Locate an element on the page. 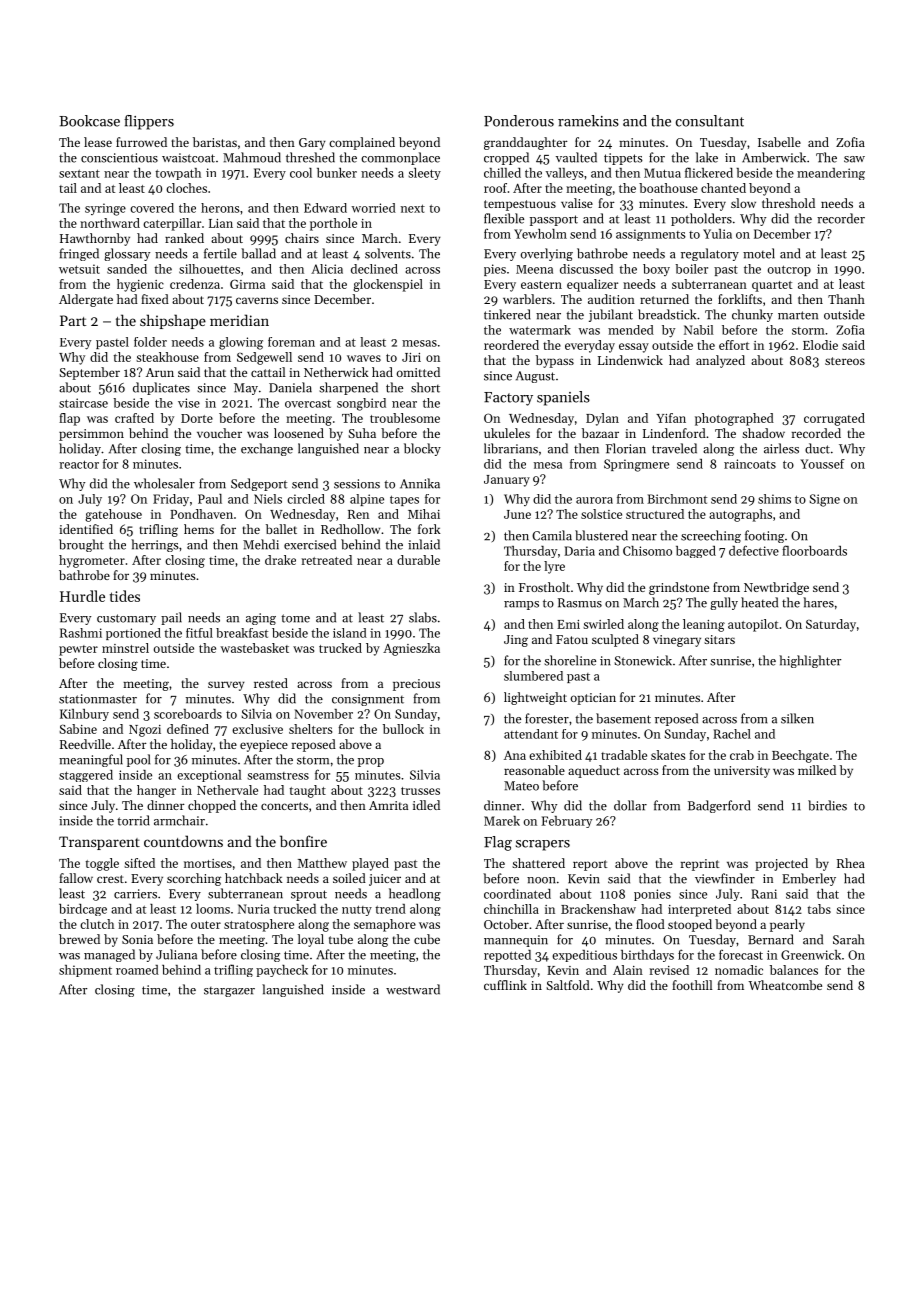  Beechgate is located at coordinates (800, 756).
